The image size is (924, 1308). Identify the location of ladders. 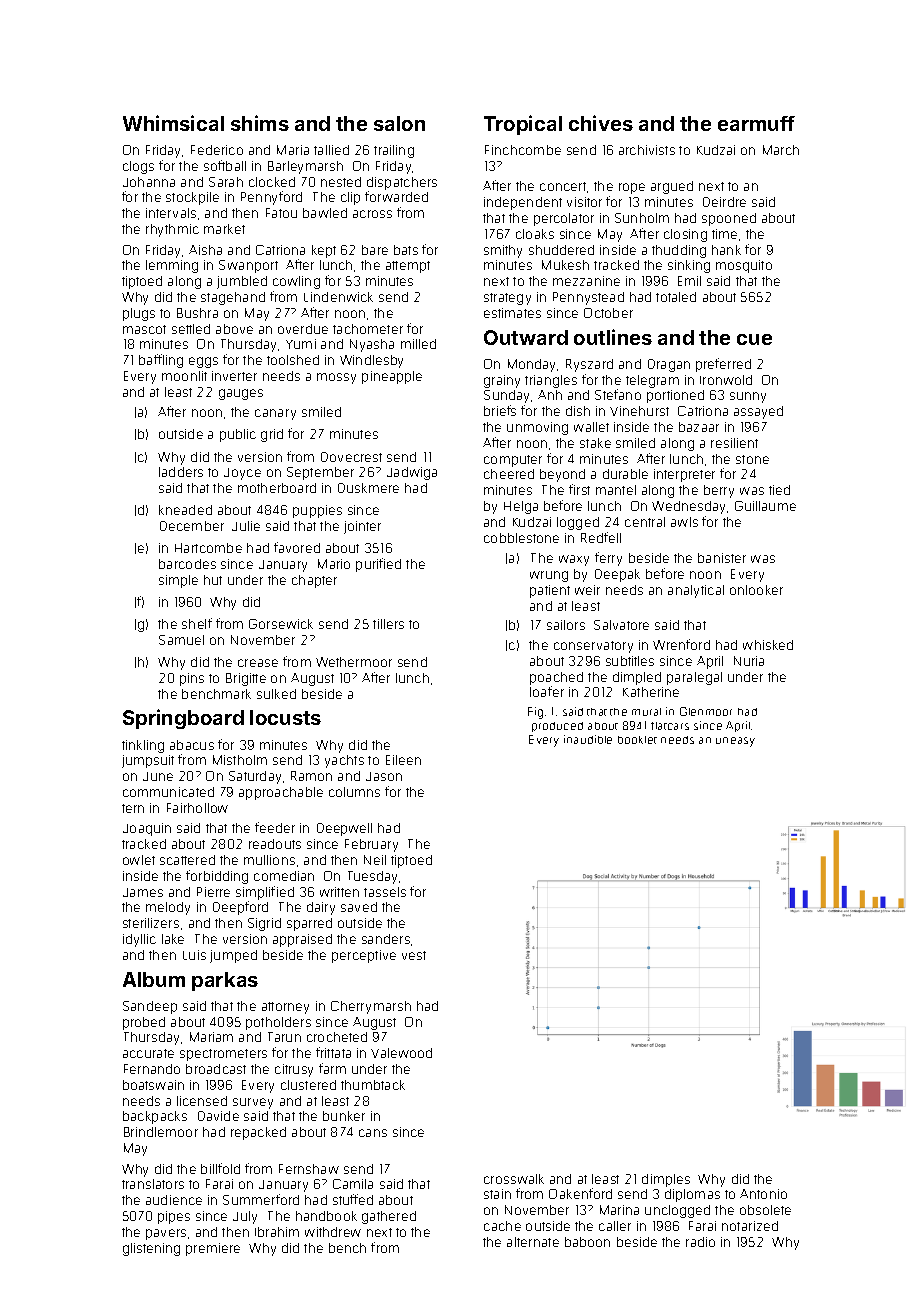
(181, 472).
